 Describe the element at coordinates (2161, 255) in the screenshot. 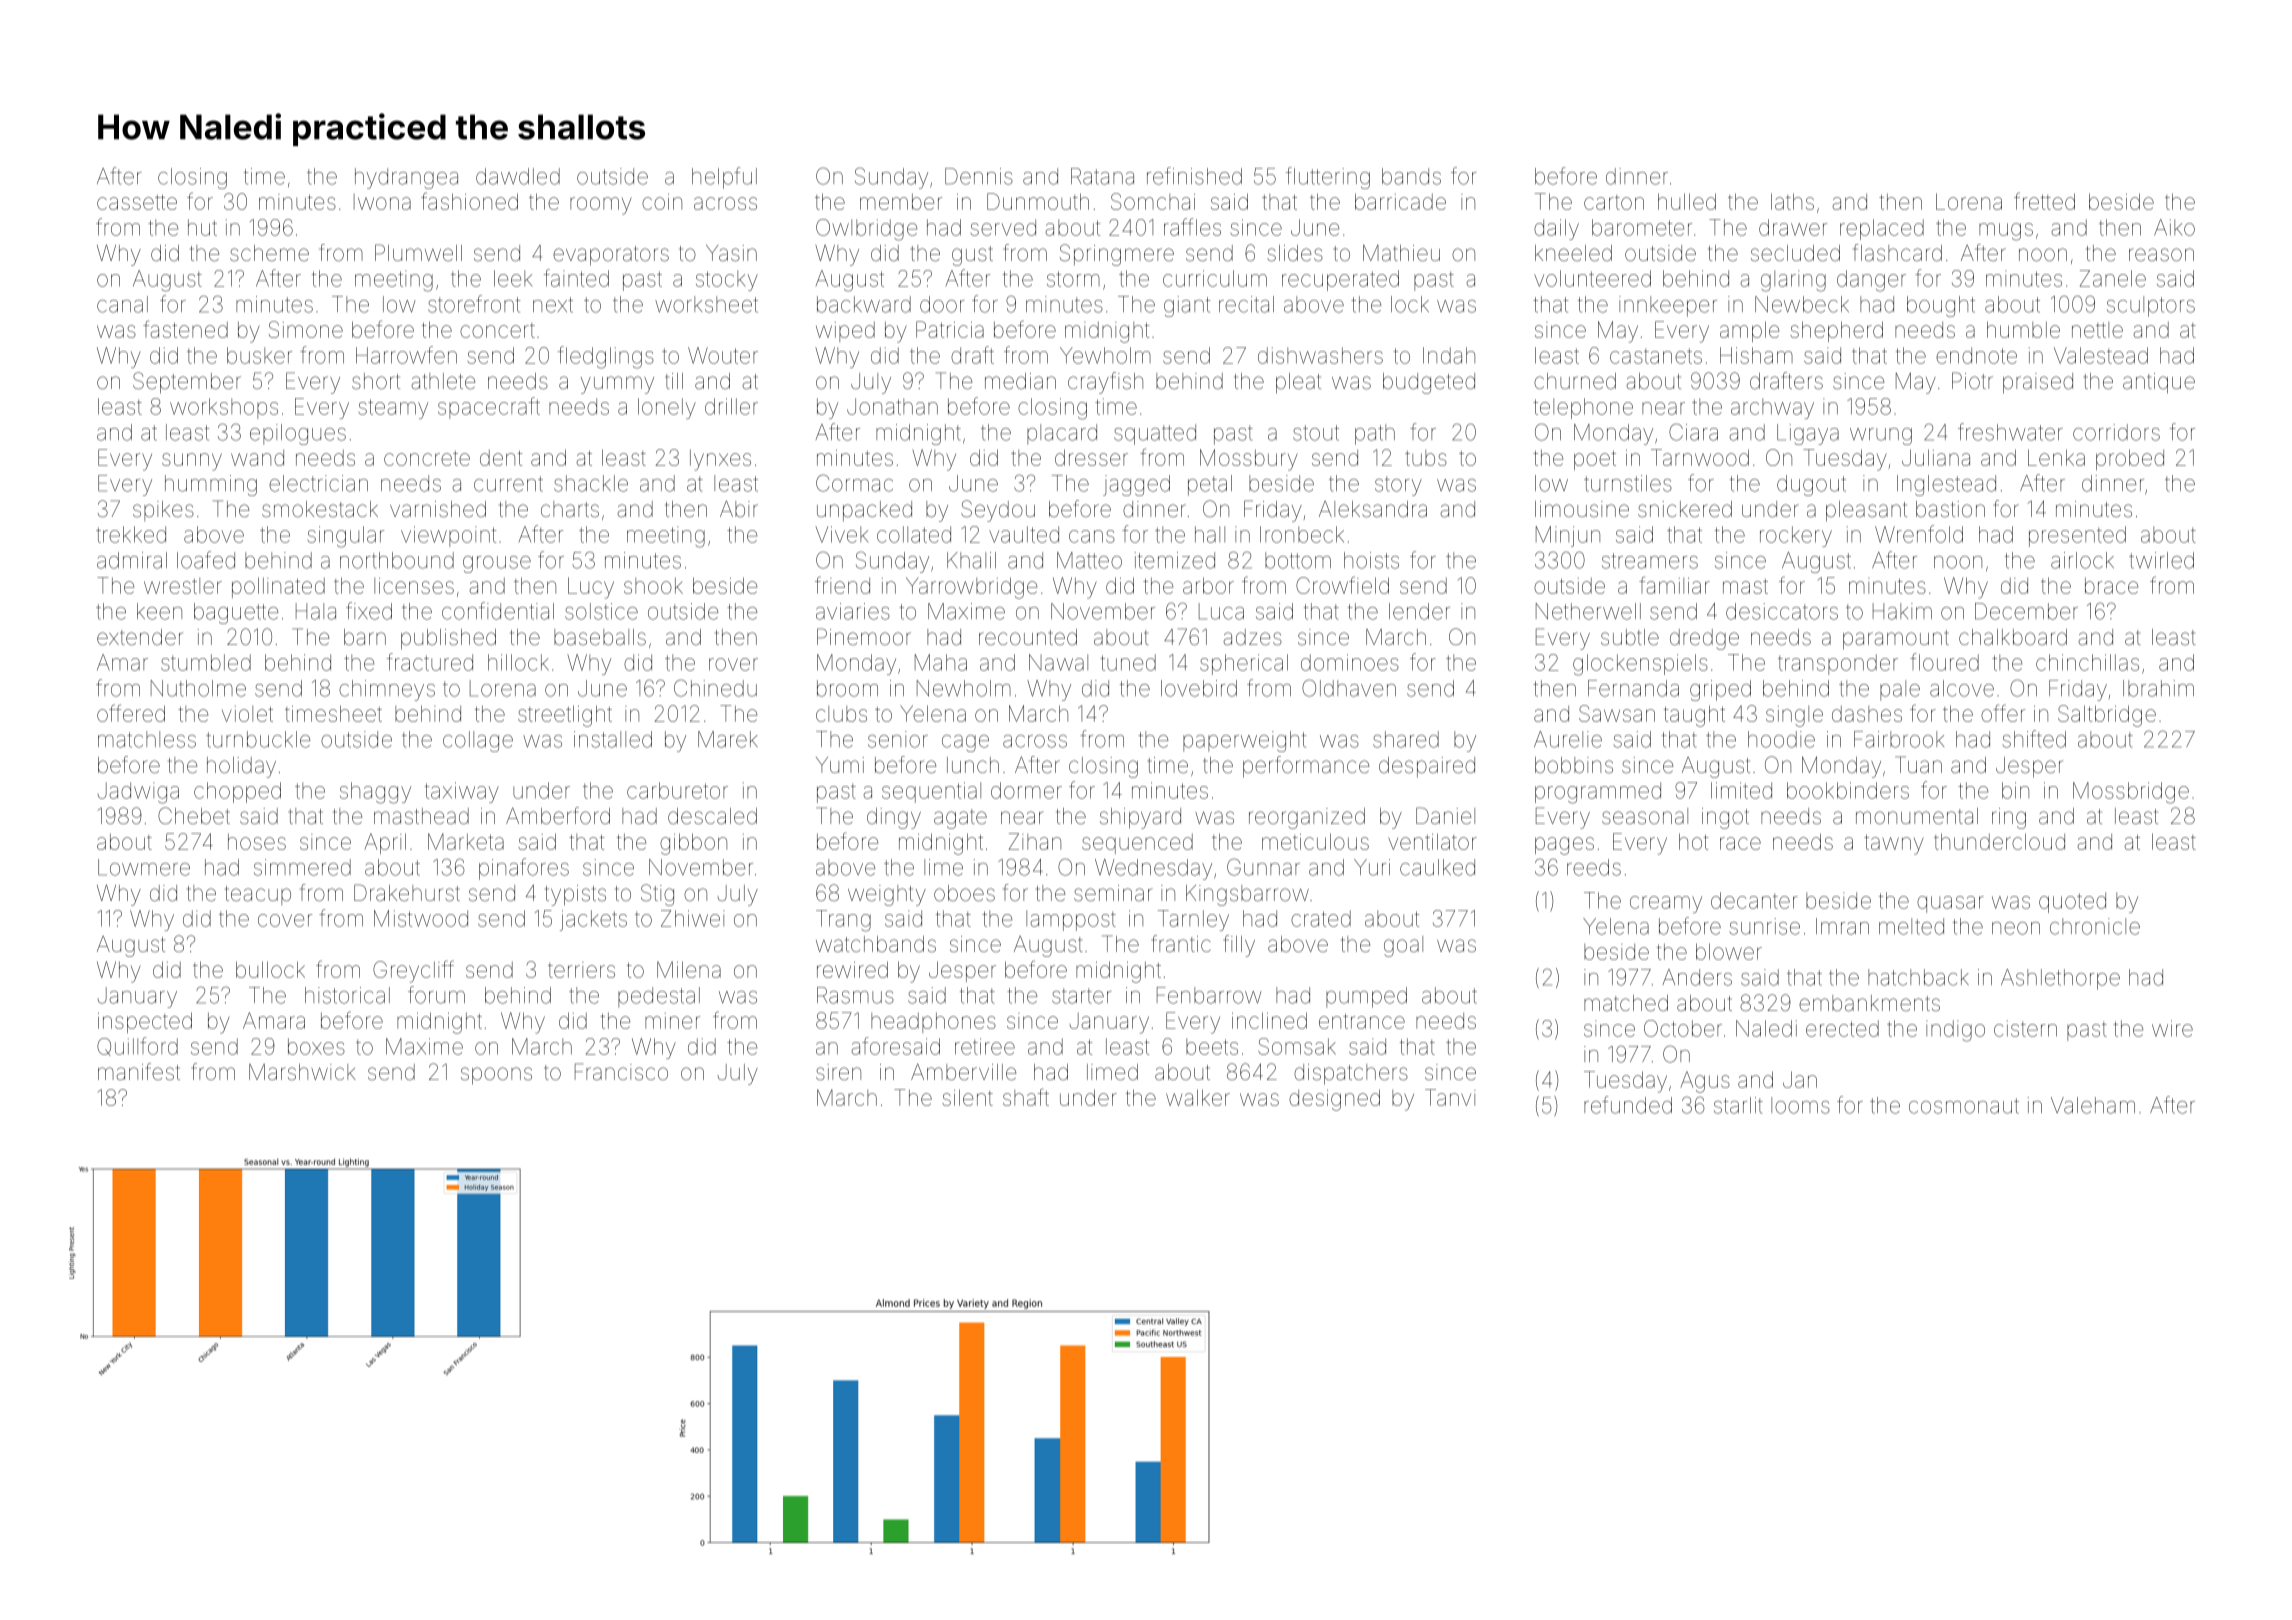

I see `reason` at that location.
